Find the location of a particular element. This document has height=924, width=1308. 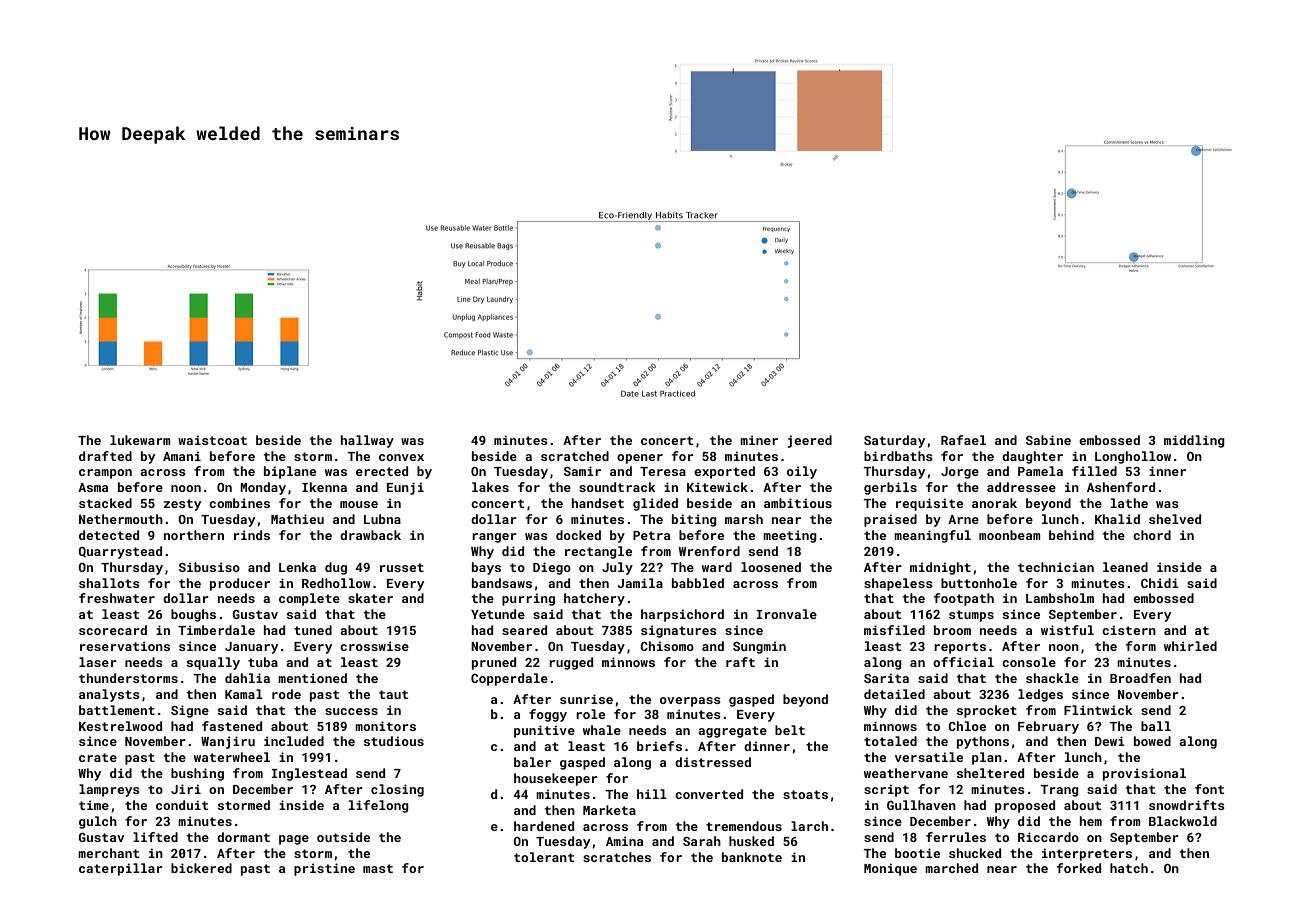

loosened is located at coordinates (771, 567).
